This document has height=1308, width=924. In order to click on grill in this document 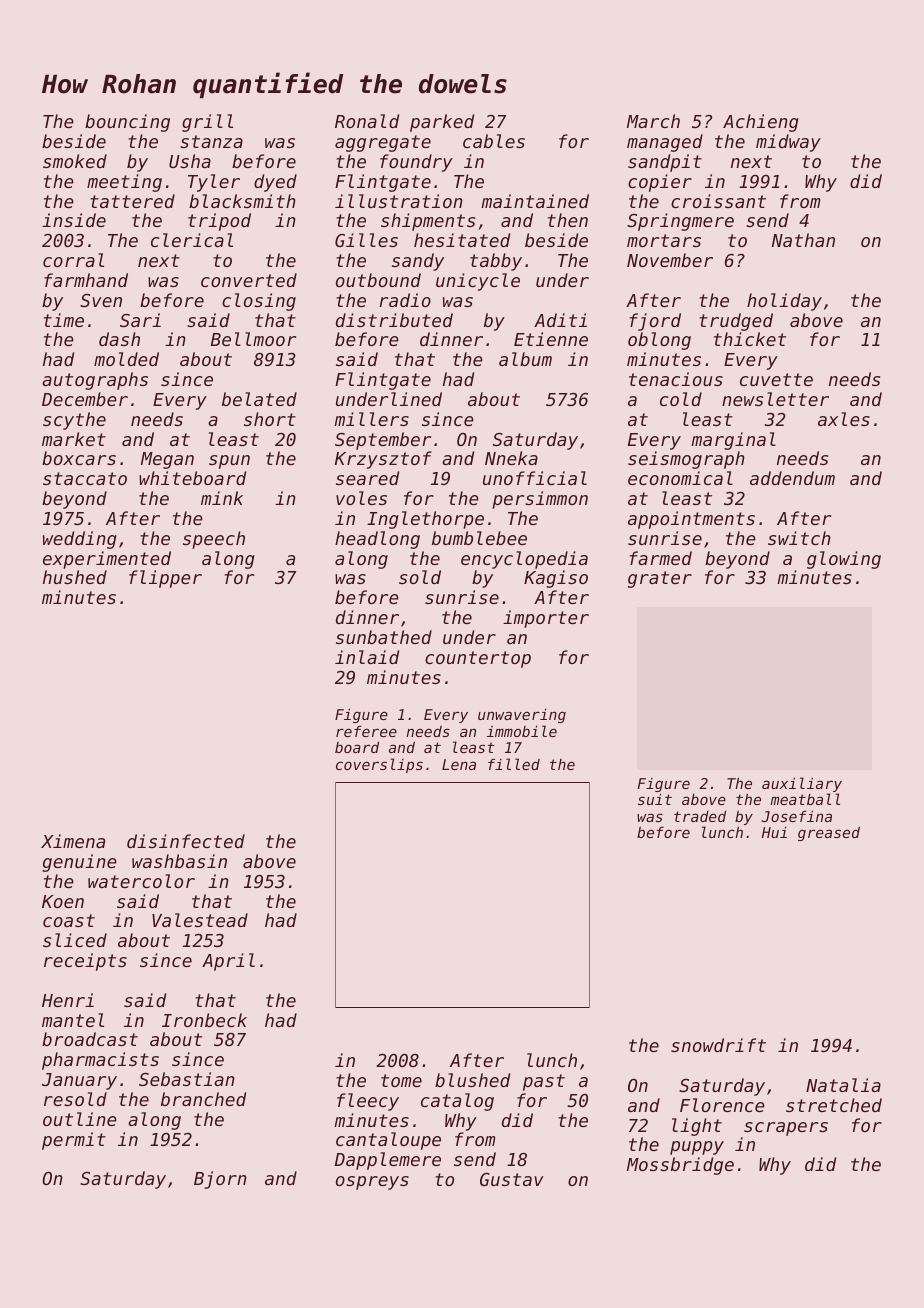, I will do `click(207, 123)`.
